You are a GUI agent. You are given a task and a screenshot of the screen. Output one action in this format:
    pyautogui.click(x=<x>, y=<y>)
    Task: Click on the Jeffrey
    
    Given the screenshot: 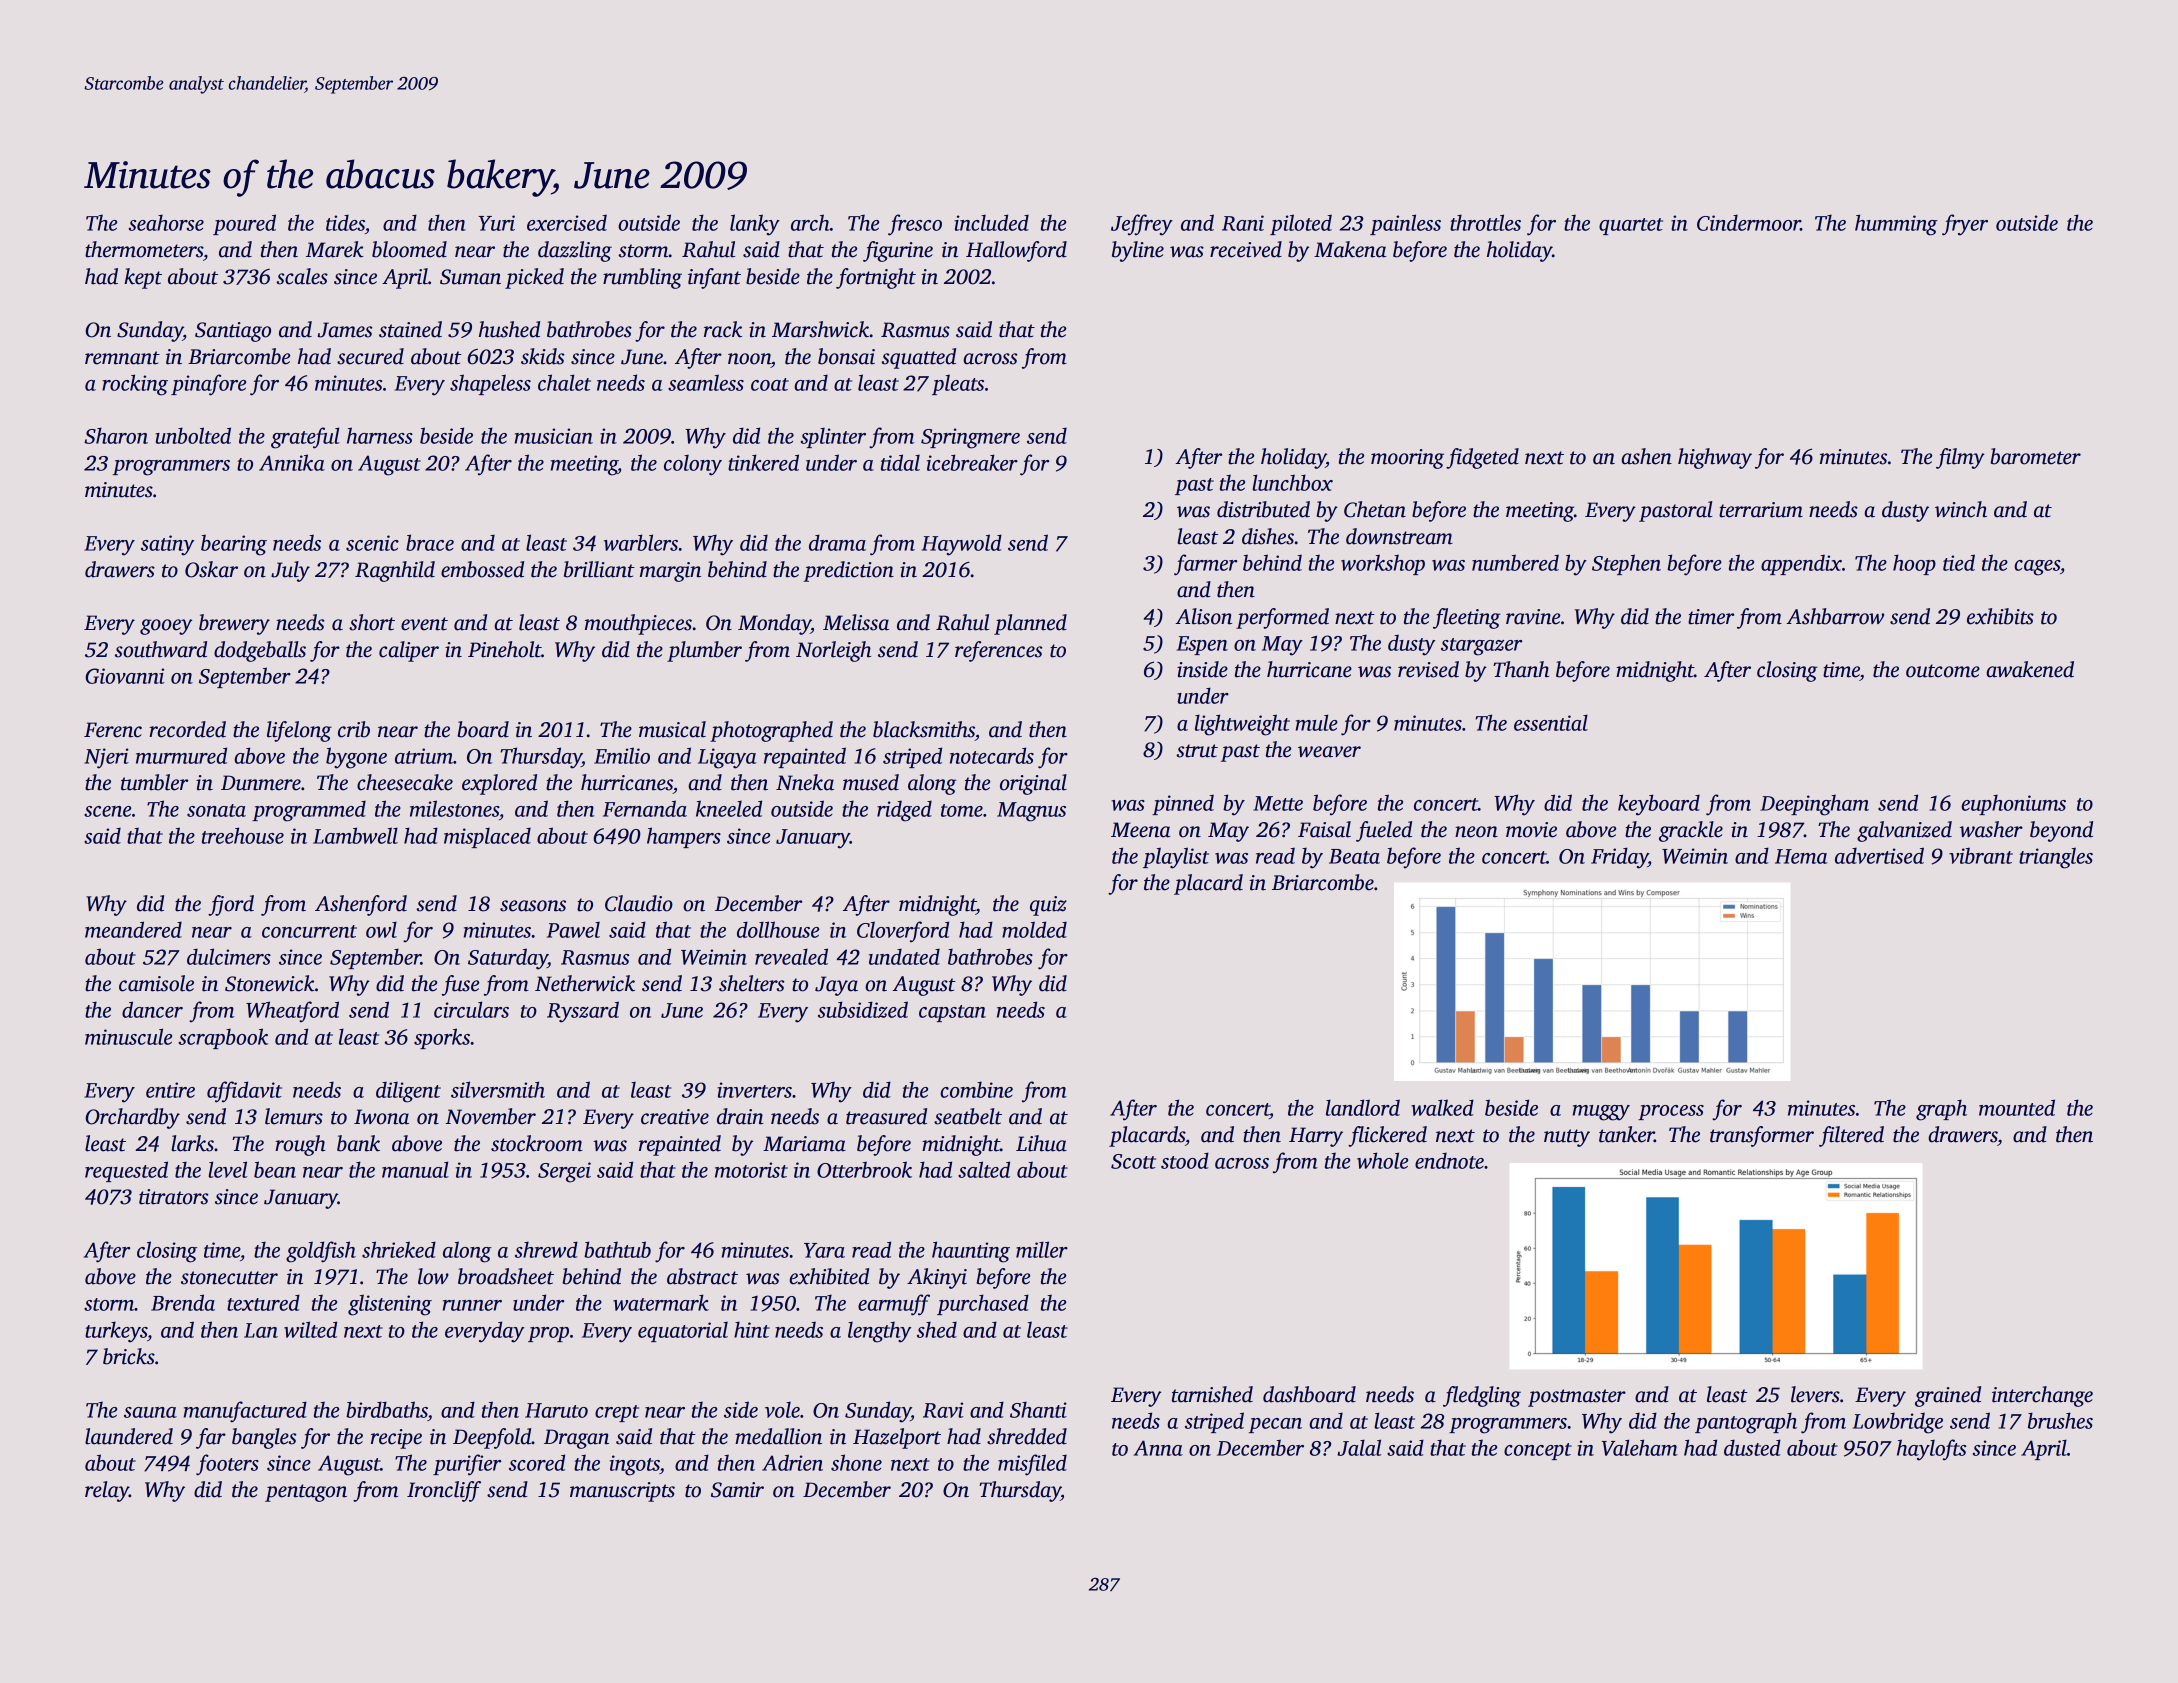 What is the action you would take?
    pyautogui.click(x=1142, y=225)
